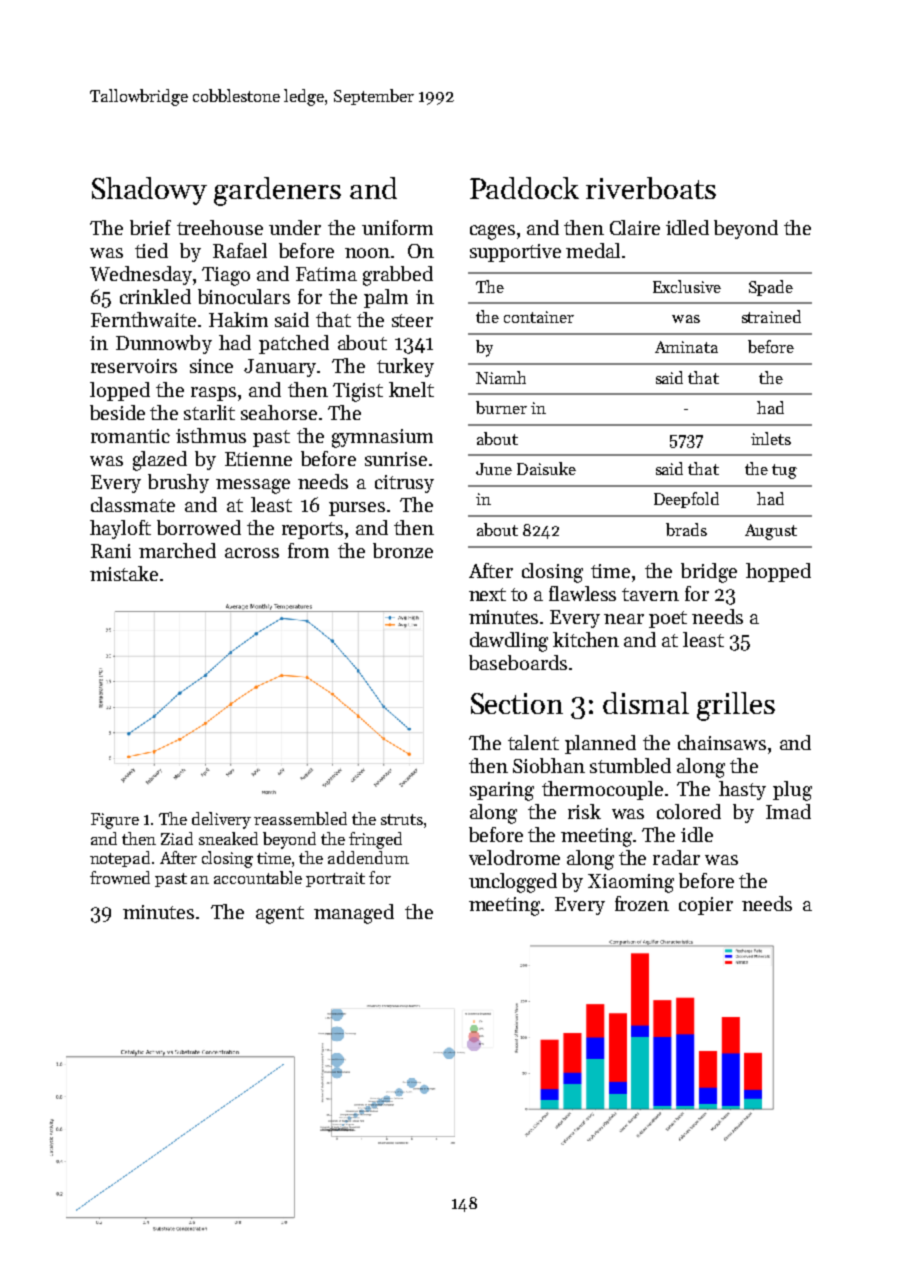 The width and height of the image is (902, 1280). Describe the element at coordinates (501, 407) in the image. I see `burner` at that location.
